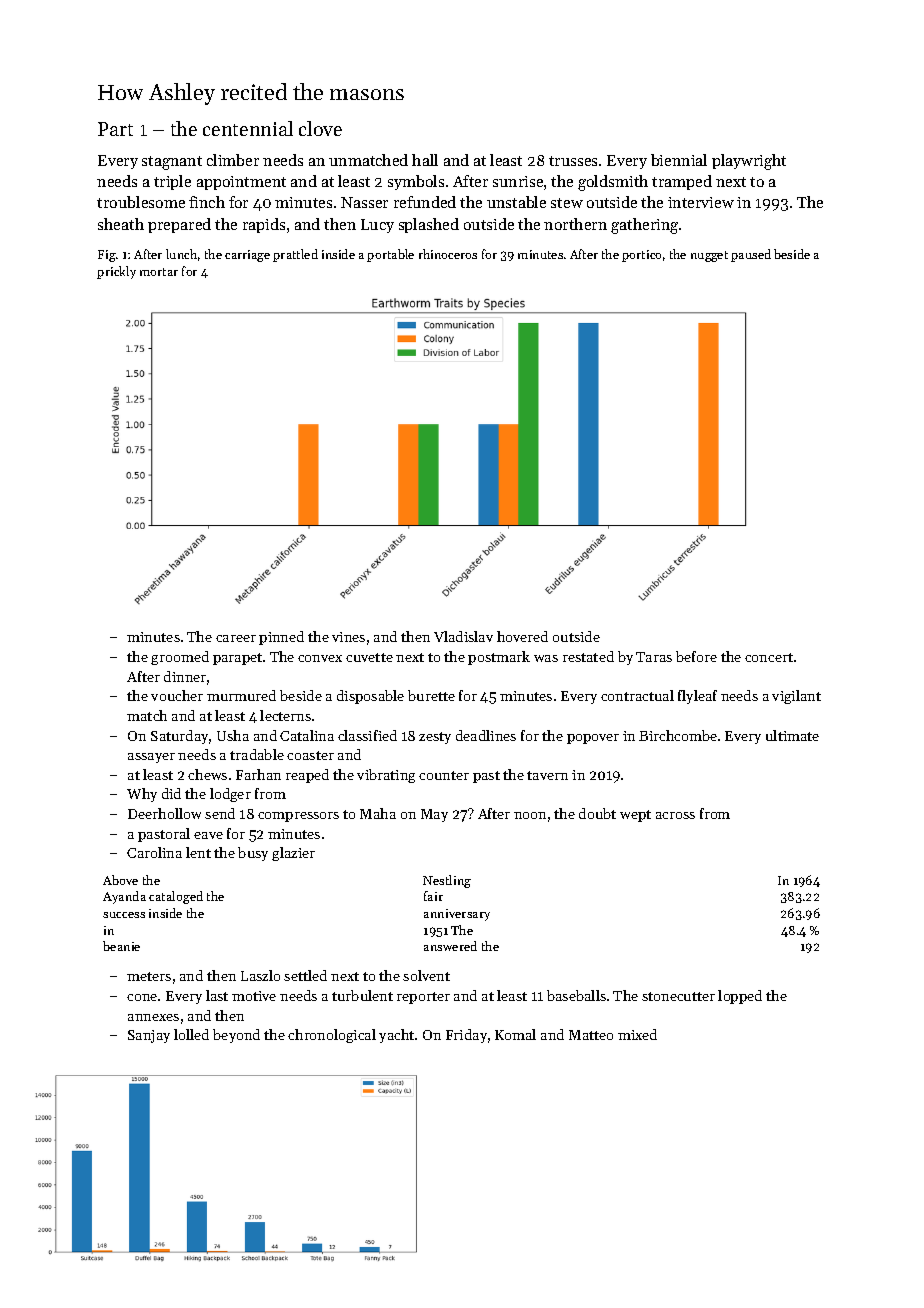 Image resolution: width=924 pixels, height=1308 pixels. What do you see at coordinates (679, 160) in the screenshot?
I see `biennial` at bounding box center [679, 160].
